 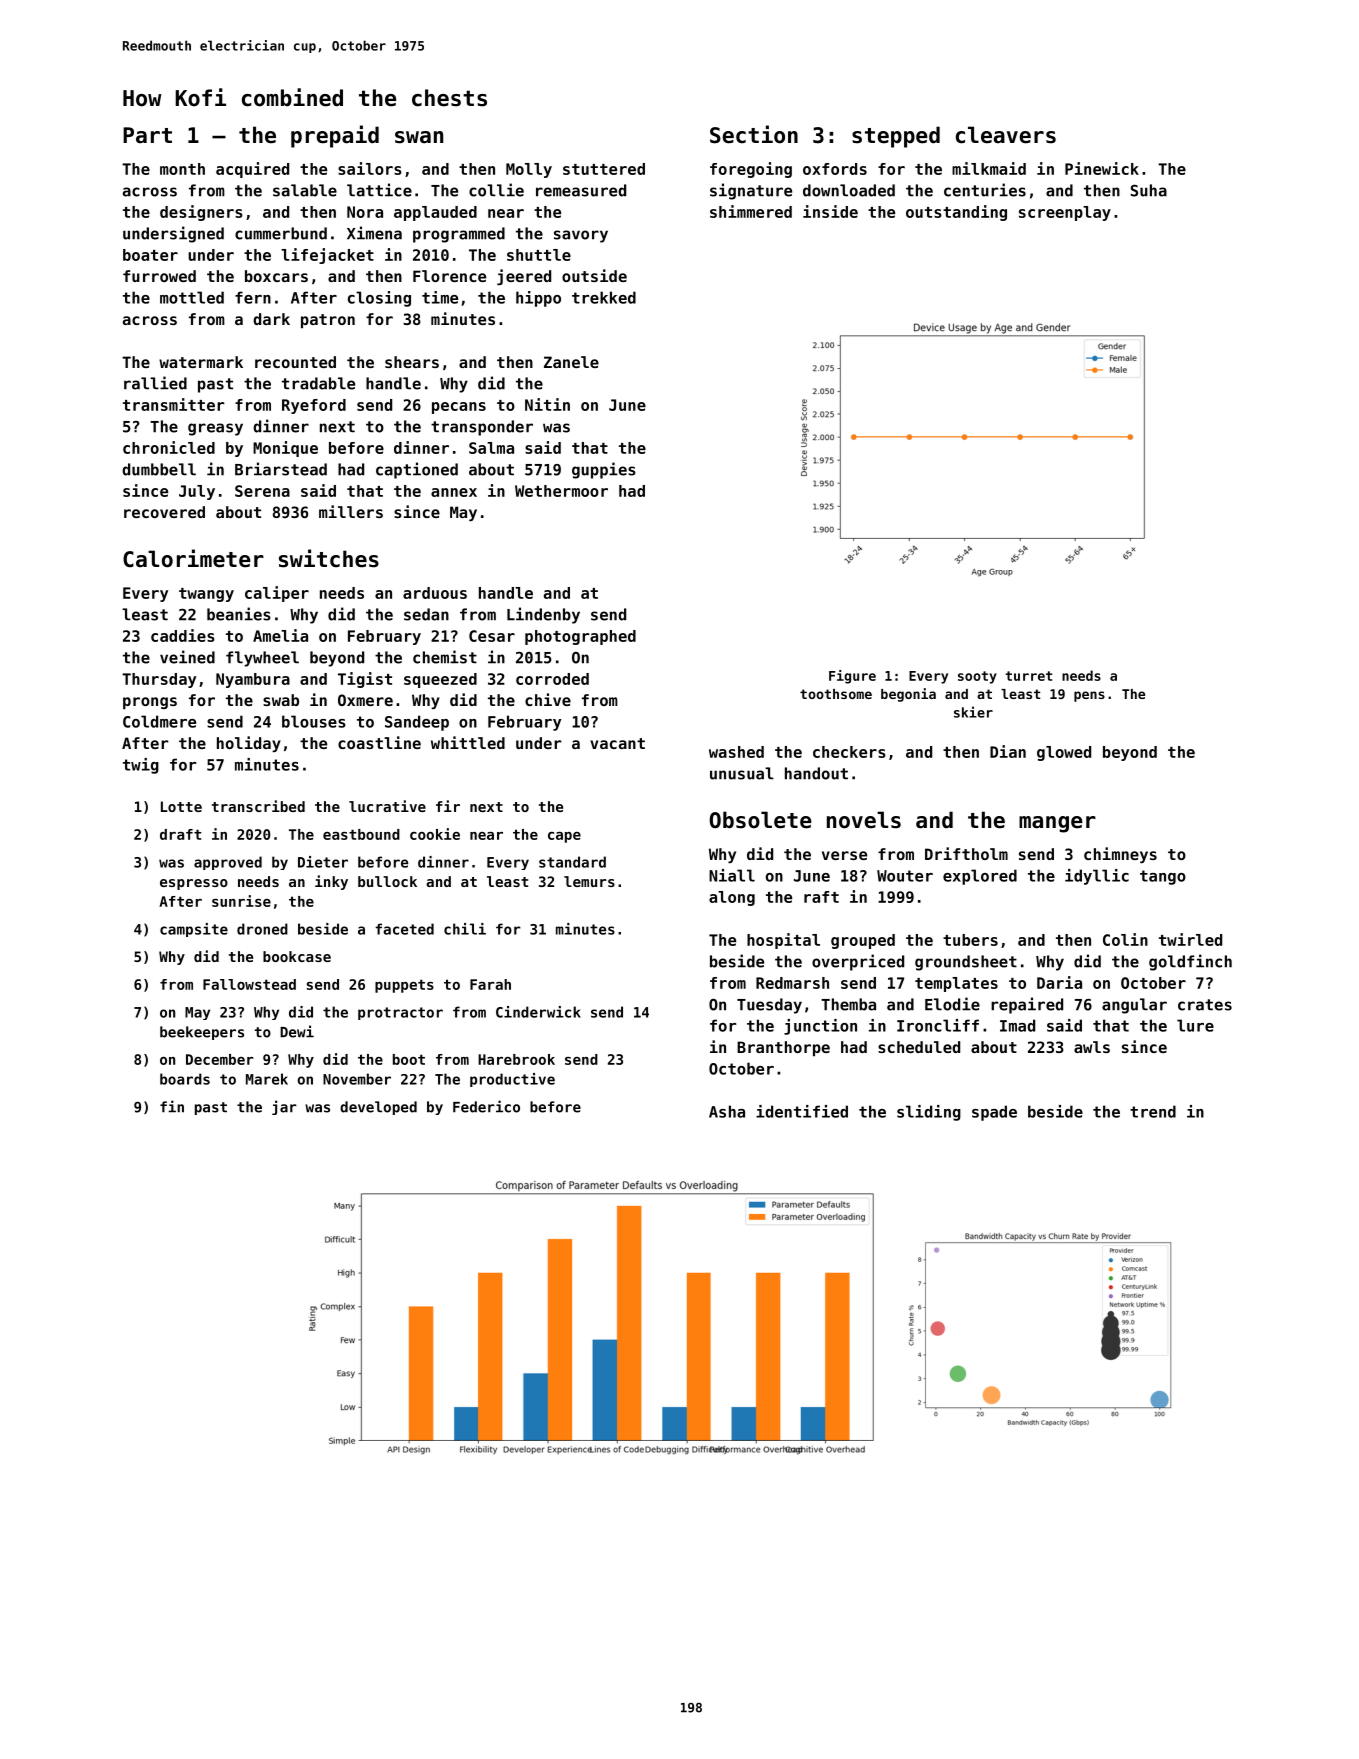 What do you see at coordinates (783, 941) in the screenshot?
I see `hospital` at bounding box center [783, 941].
